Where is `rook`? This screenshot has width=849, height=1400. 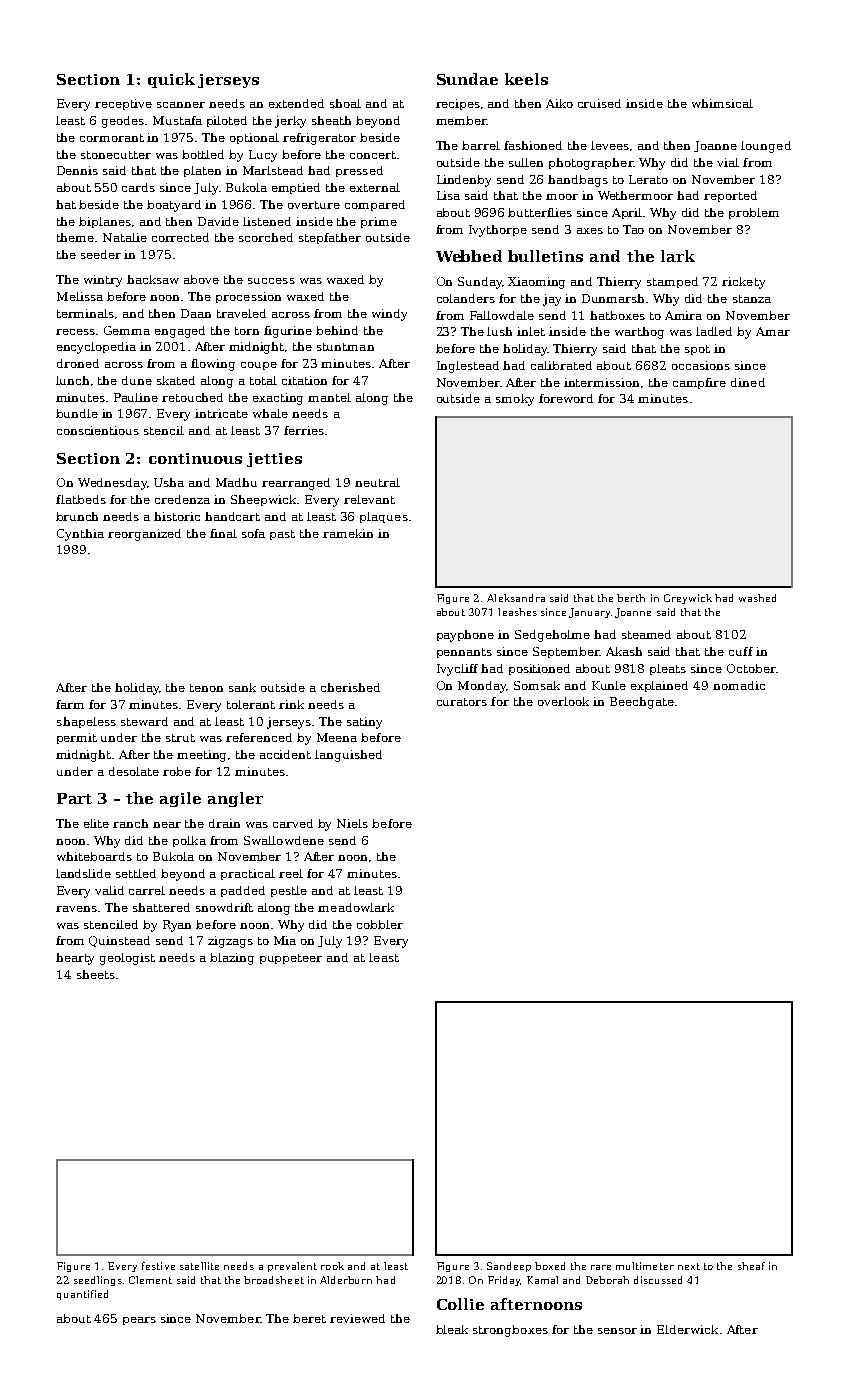 rook is located at coordinates (332, 1266).
